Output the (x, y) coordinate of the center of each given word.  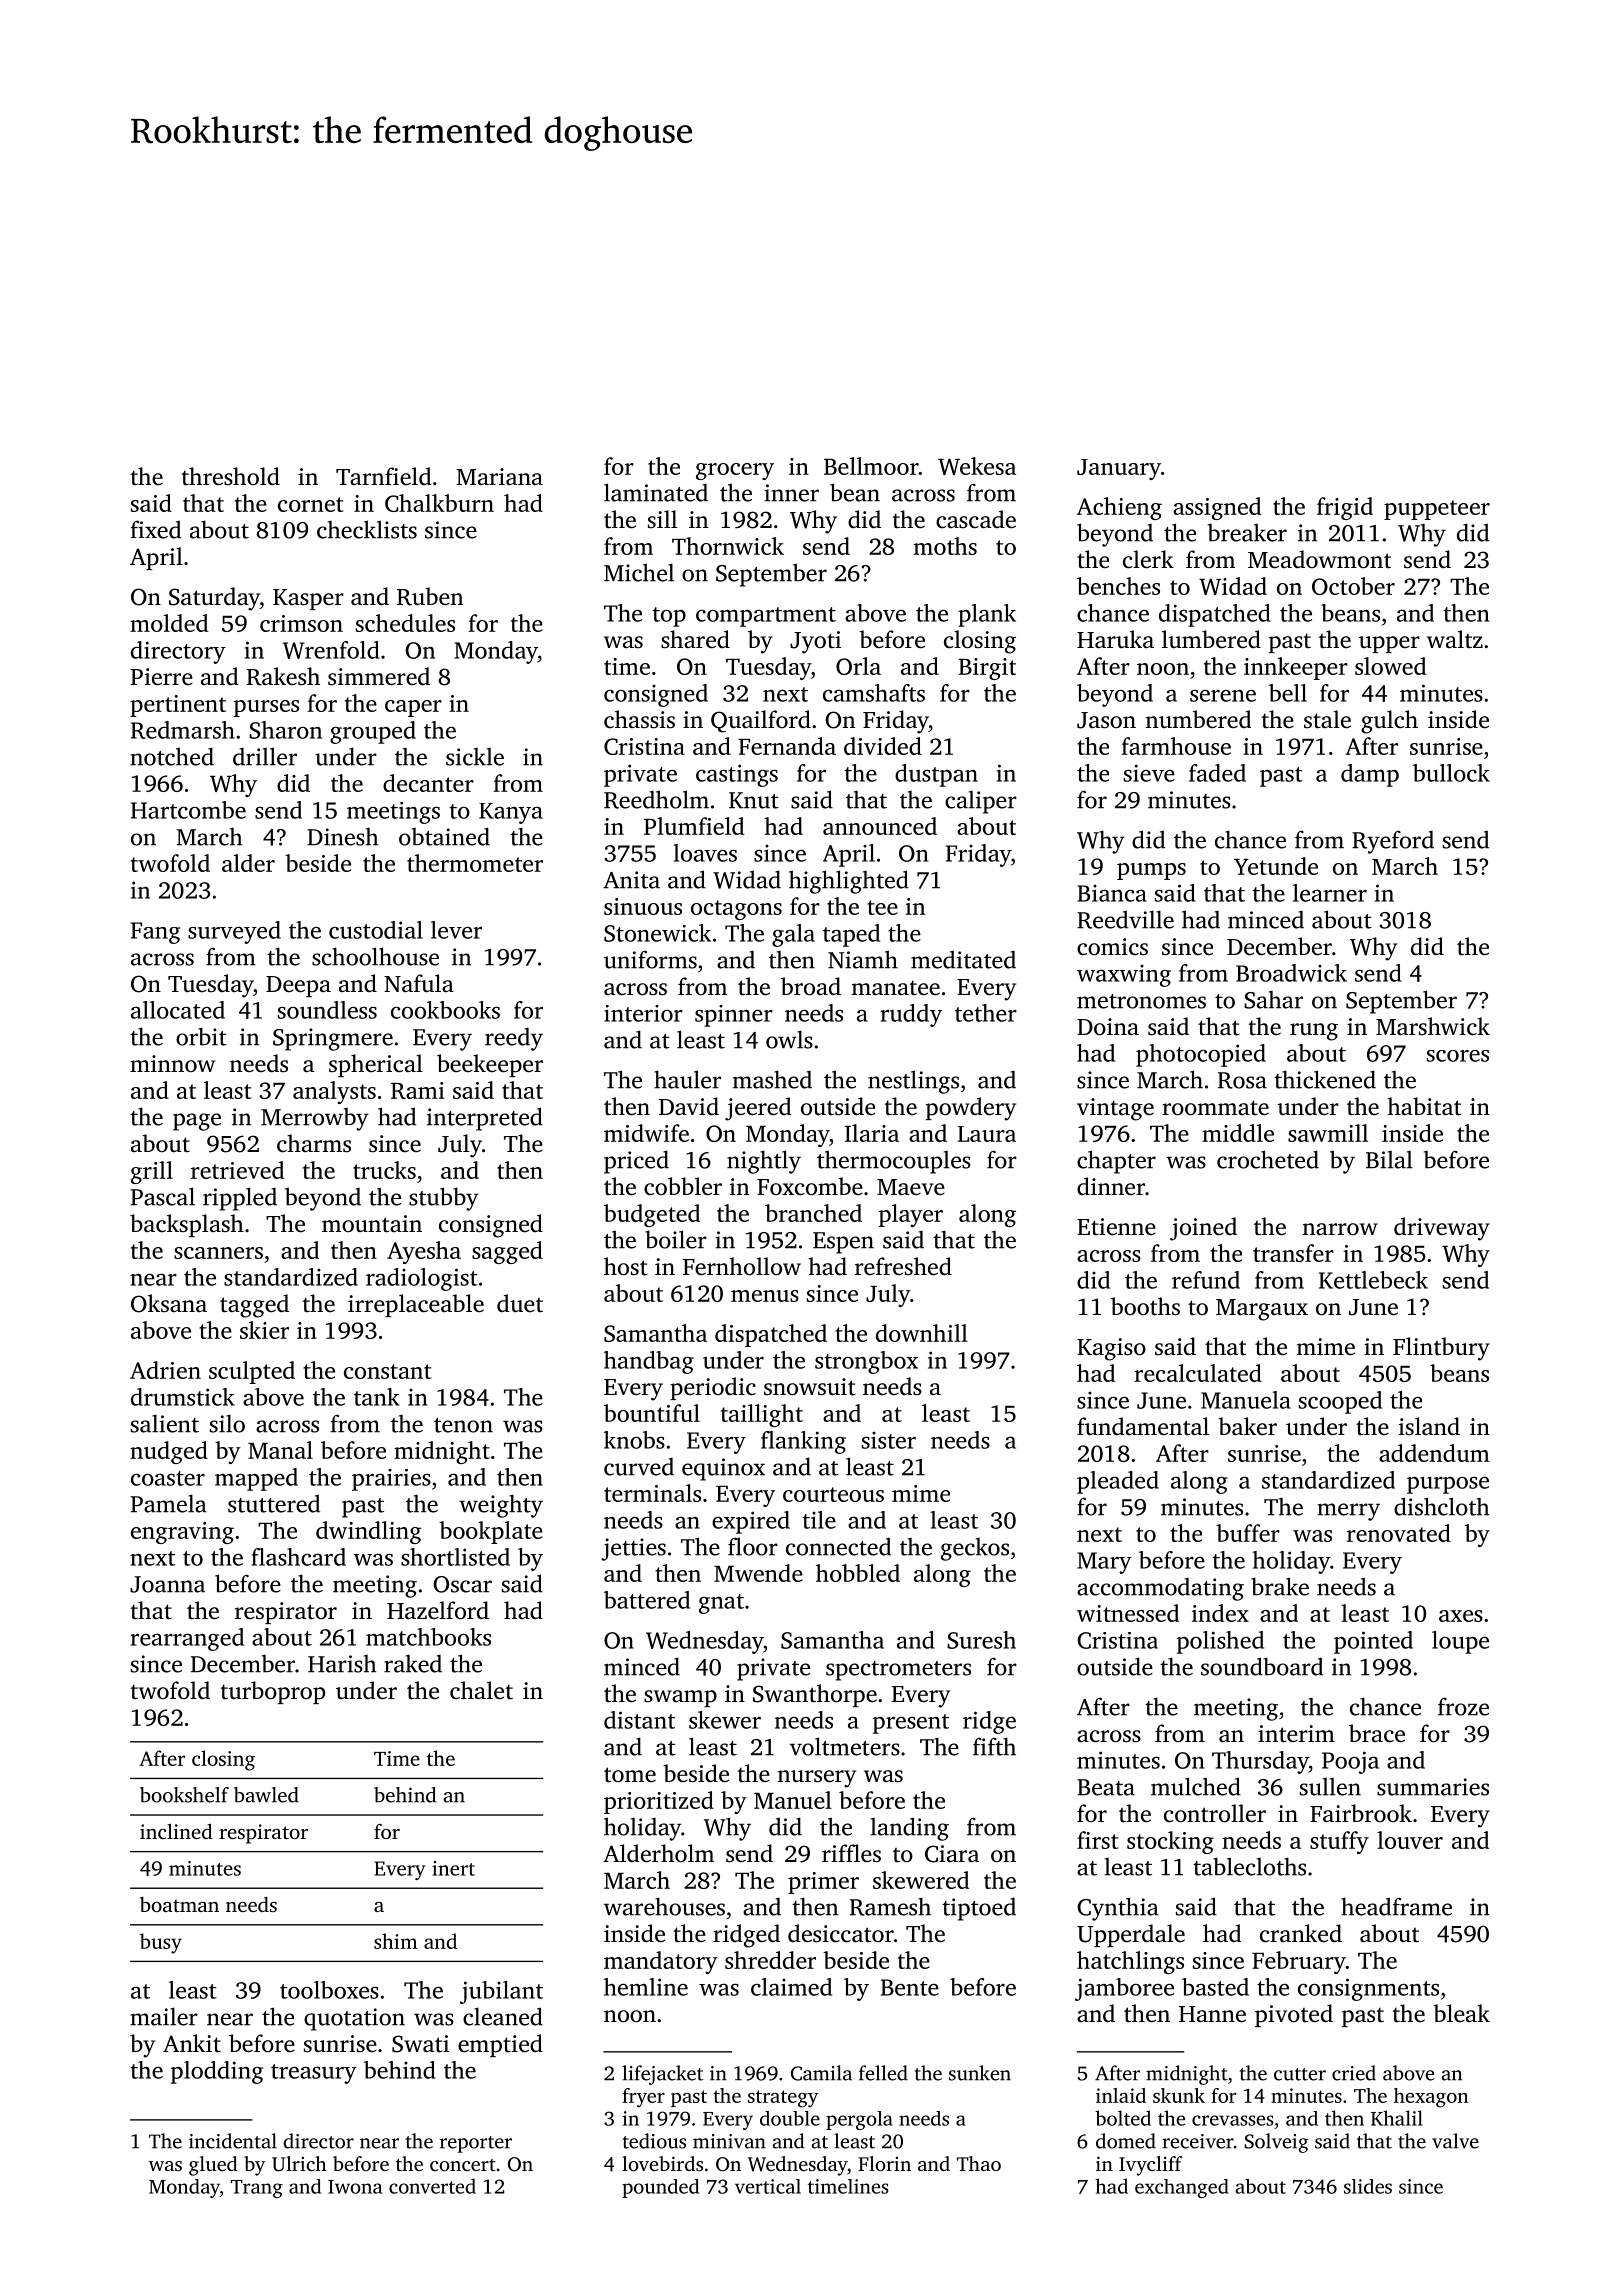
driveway (1442, 1229)
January (1119, 469)
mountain (372, 1224)
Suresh (981, 1640)
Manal (280, 1450)
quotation (354, 2019)
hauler (687, 1079)
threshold (230, 476)
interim (1296, 1734)
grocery (735, 471)
